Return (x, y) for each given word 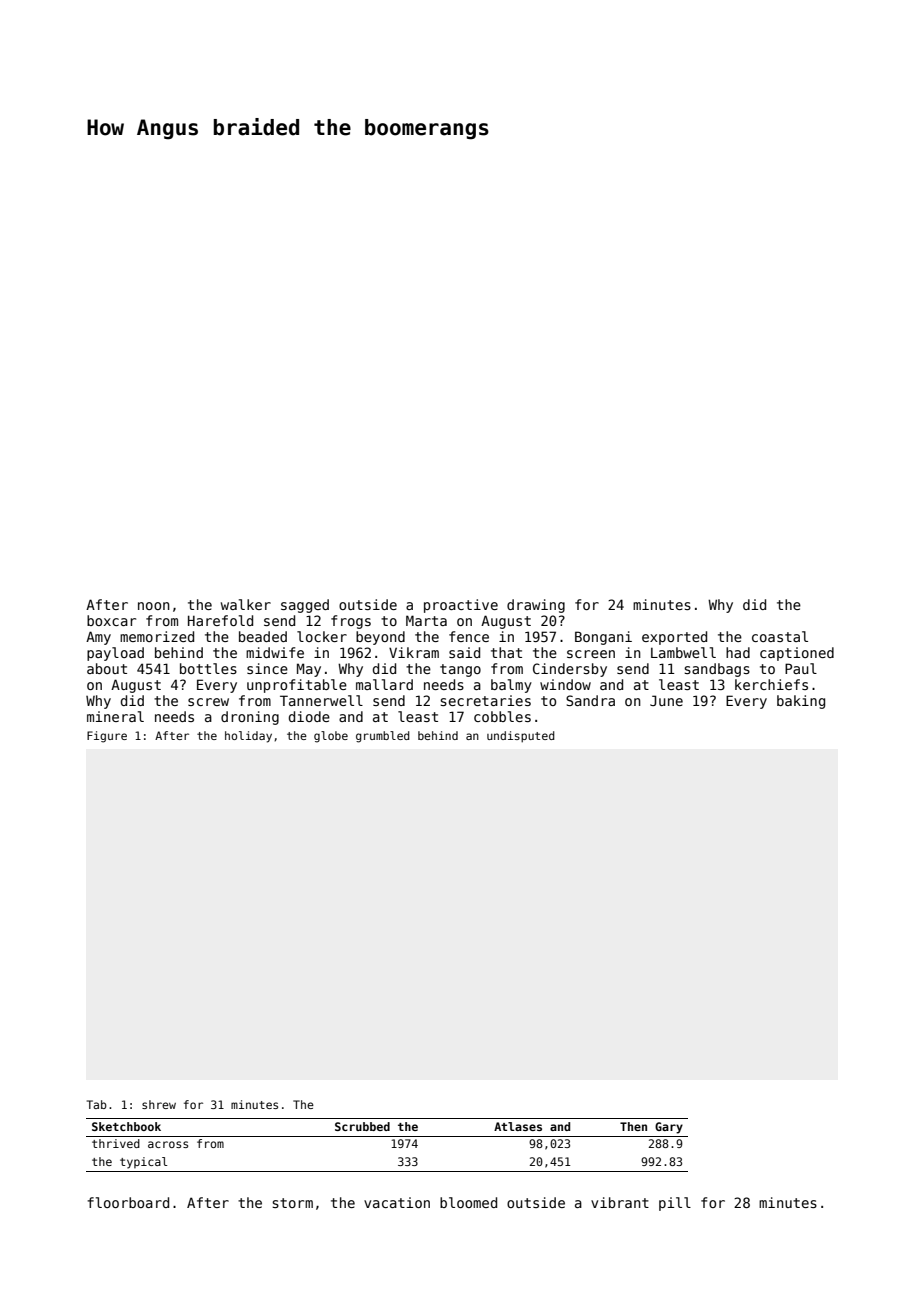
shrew (159, 1104)
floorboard (128, 1202)
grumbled (383, 737)
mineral (115, 716)
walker (246, 604)
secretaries (485, 700)
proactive (461, 606)
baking (801, 702)
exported (674, 638)
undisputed (521, 737)
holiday (248, 737)
